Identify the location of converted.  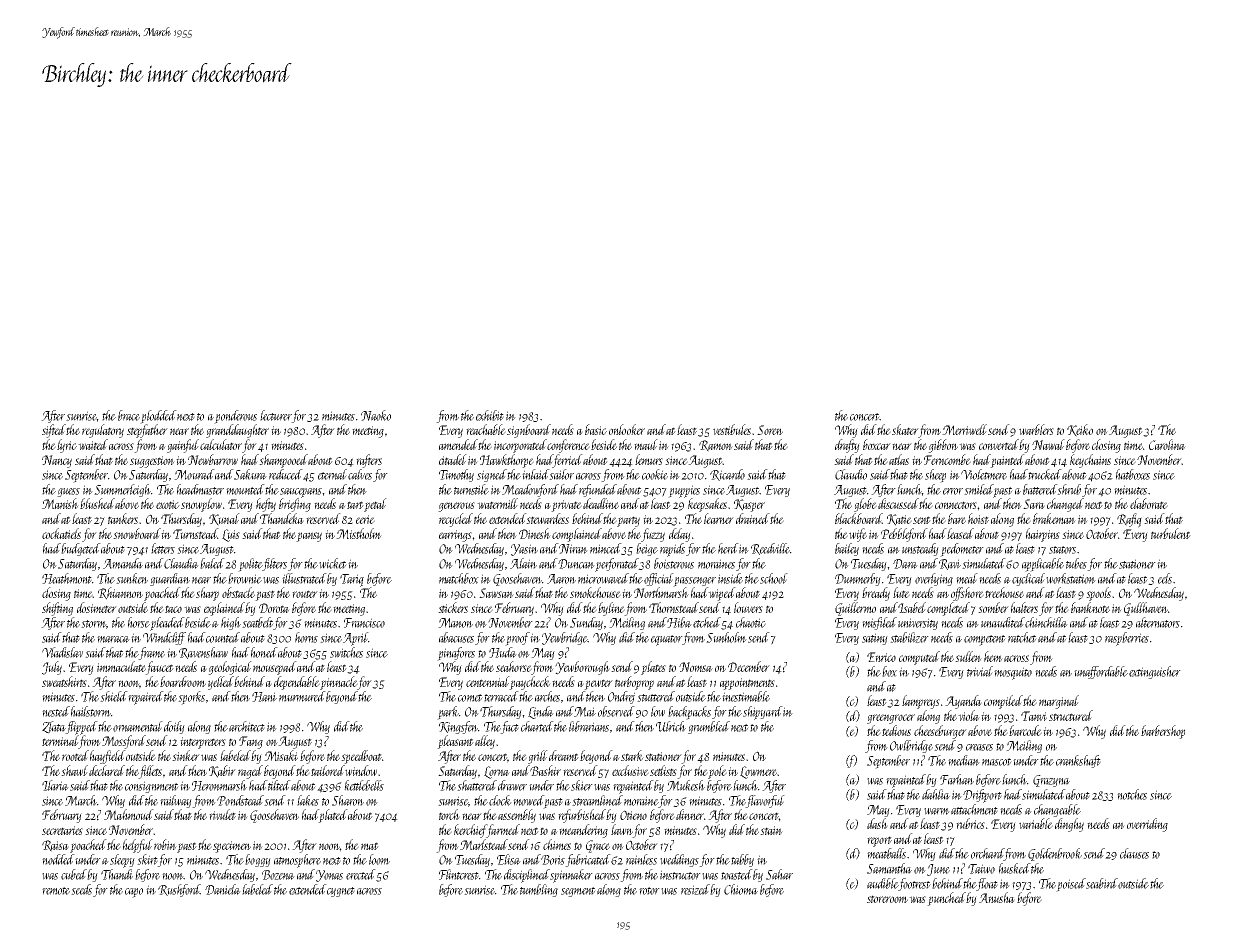
(999, 444).
